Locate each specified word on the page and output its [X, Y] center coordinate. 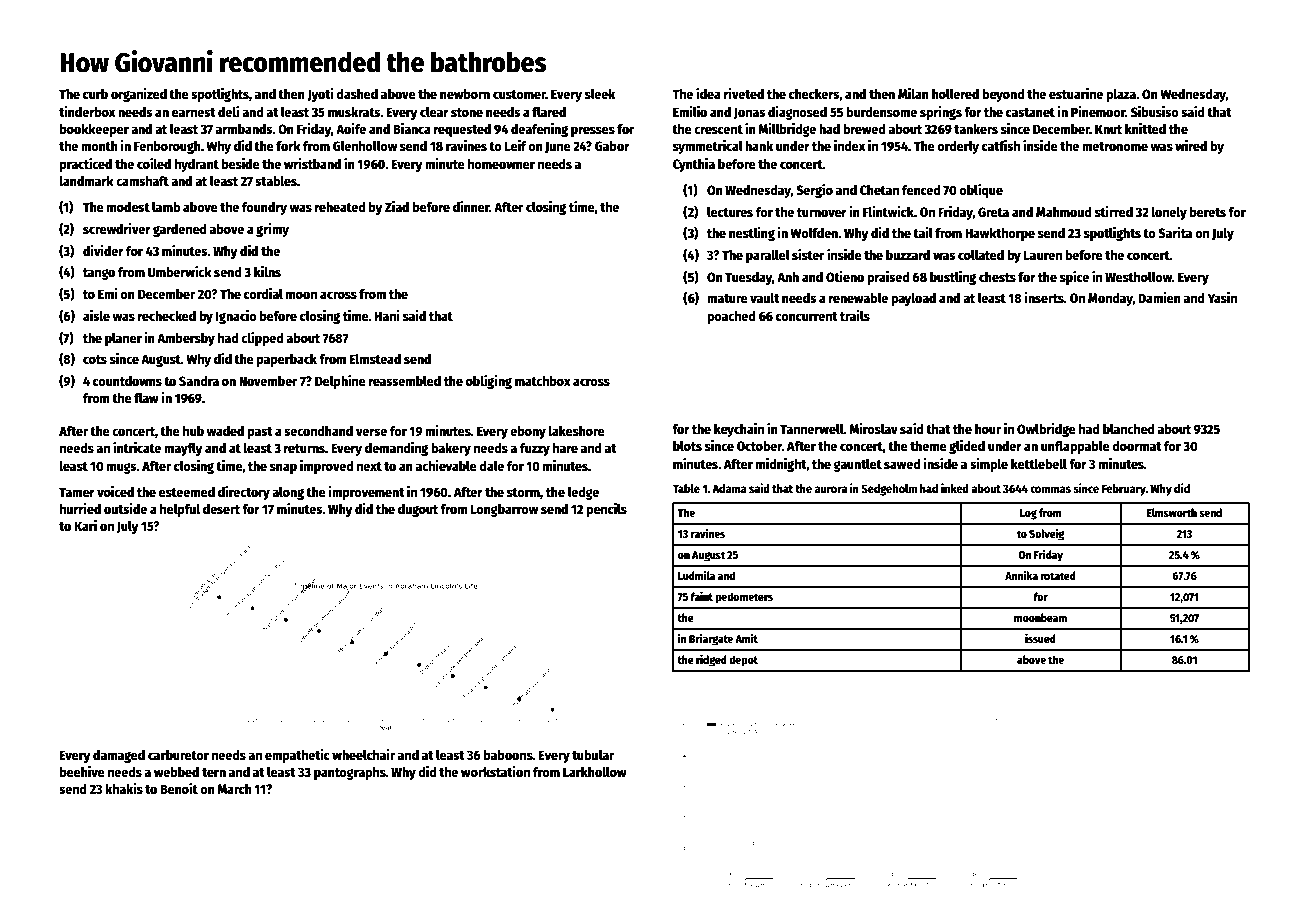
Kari [85, 525]
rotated [1058, 575]
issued [1040, 638]
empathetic [297, 756]
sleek [600, 93]
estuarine [1076, 93]
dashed [357, 94]
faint [701, 596]
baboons [508, 755]
